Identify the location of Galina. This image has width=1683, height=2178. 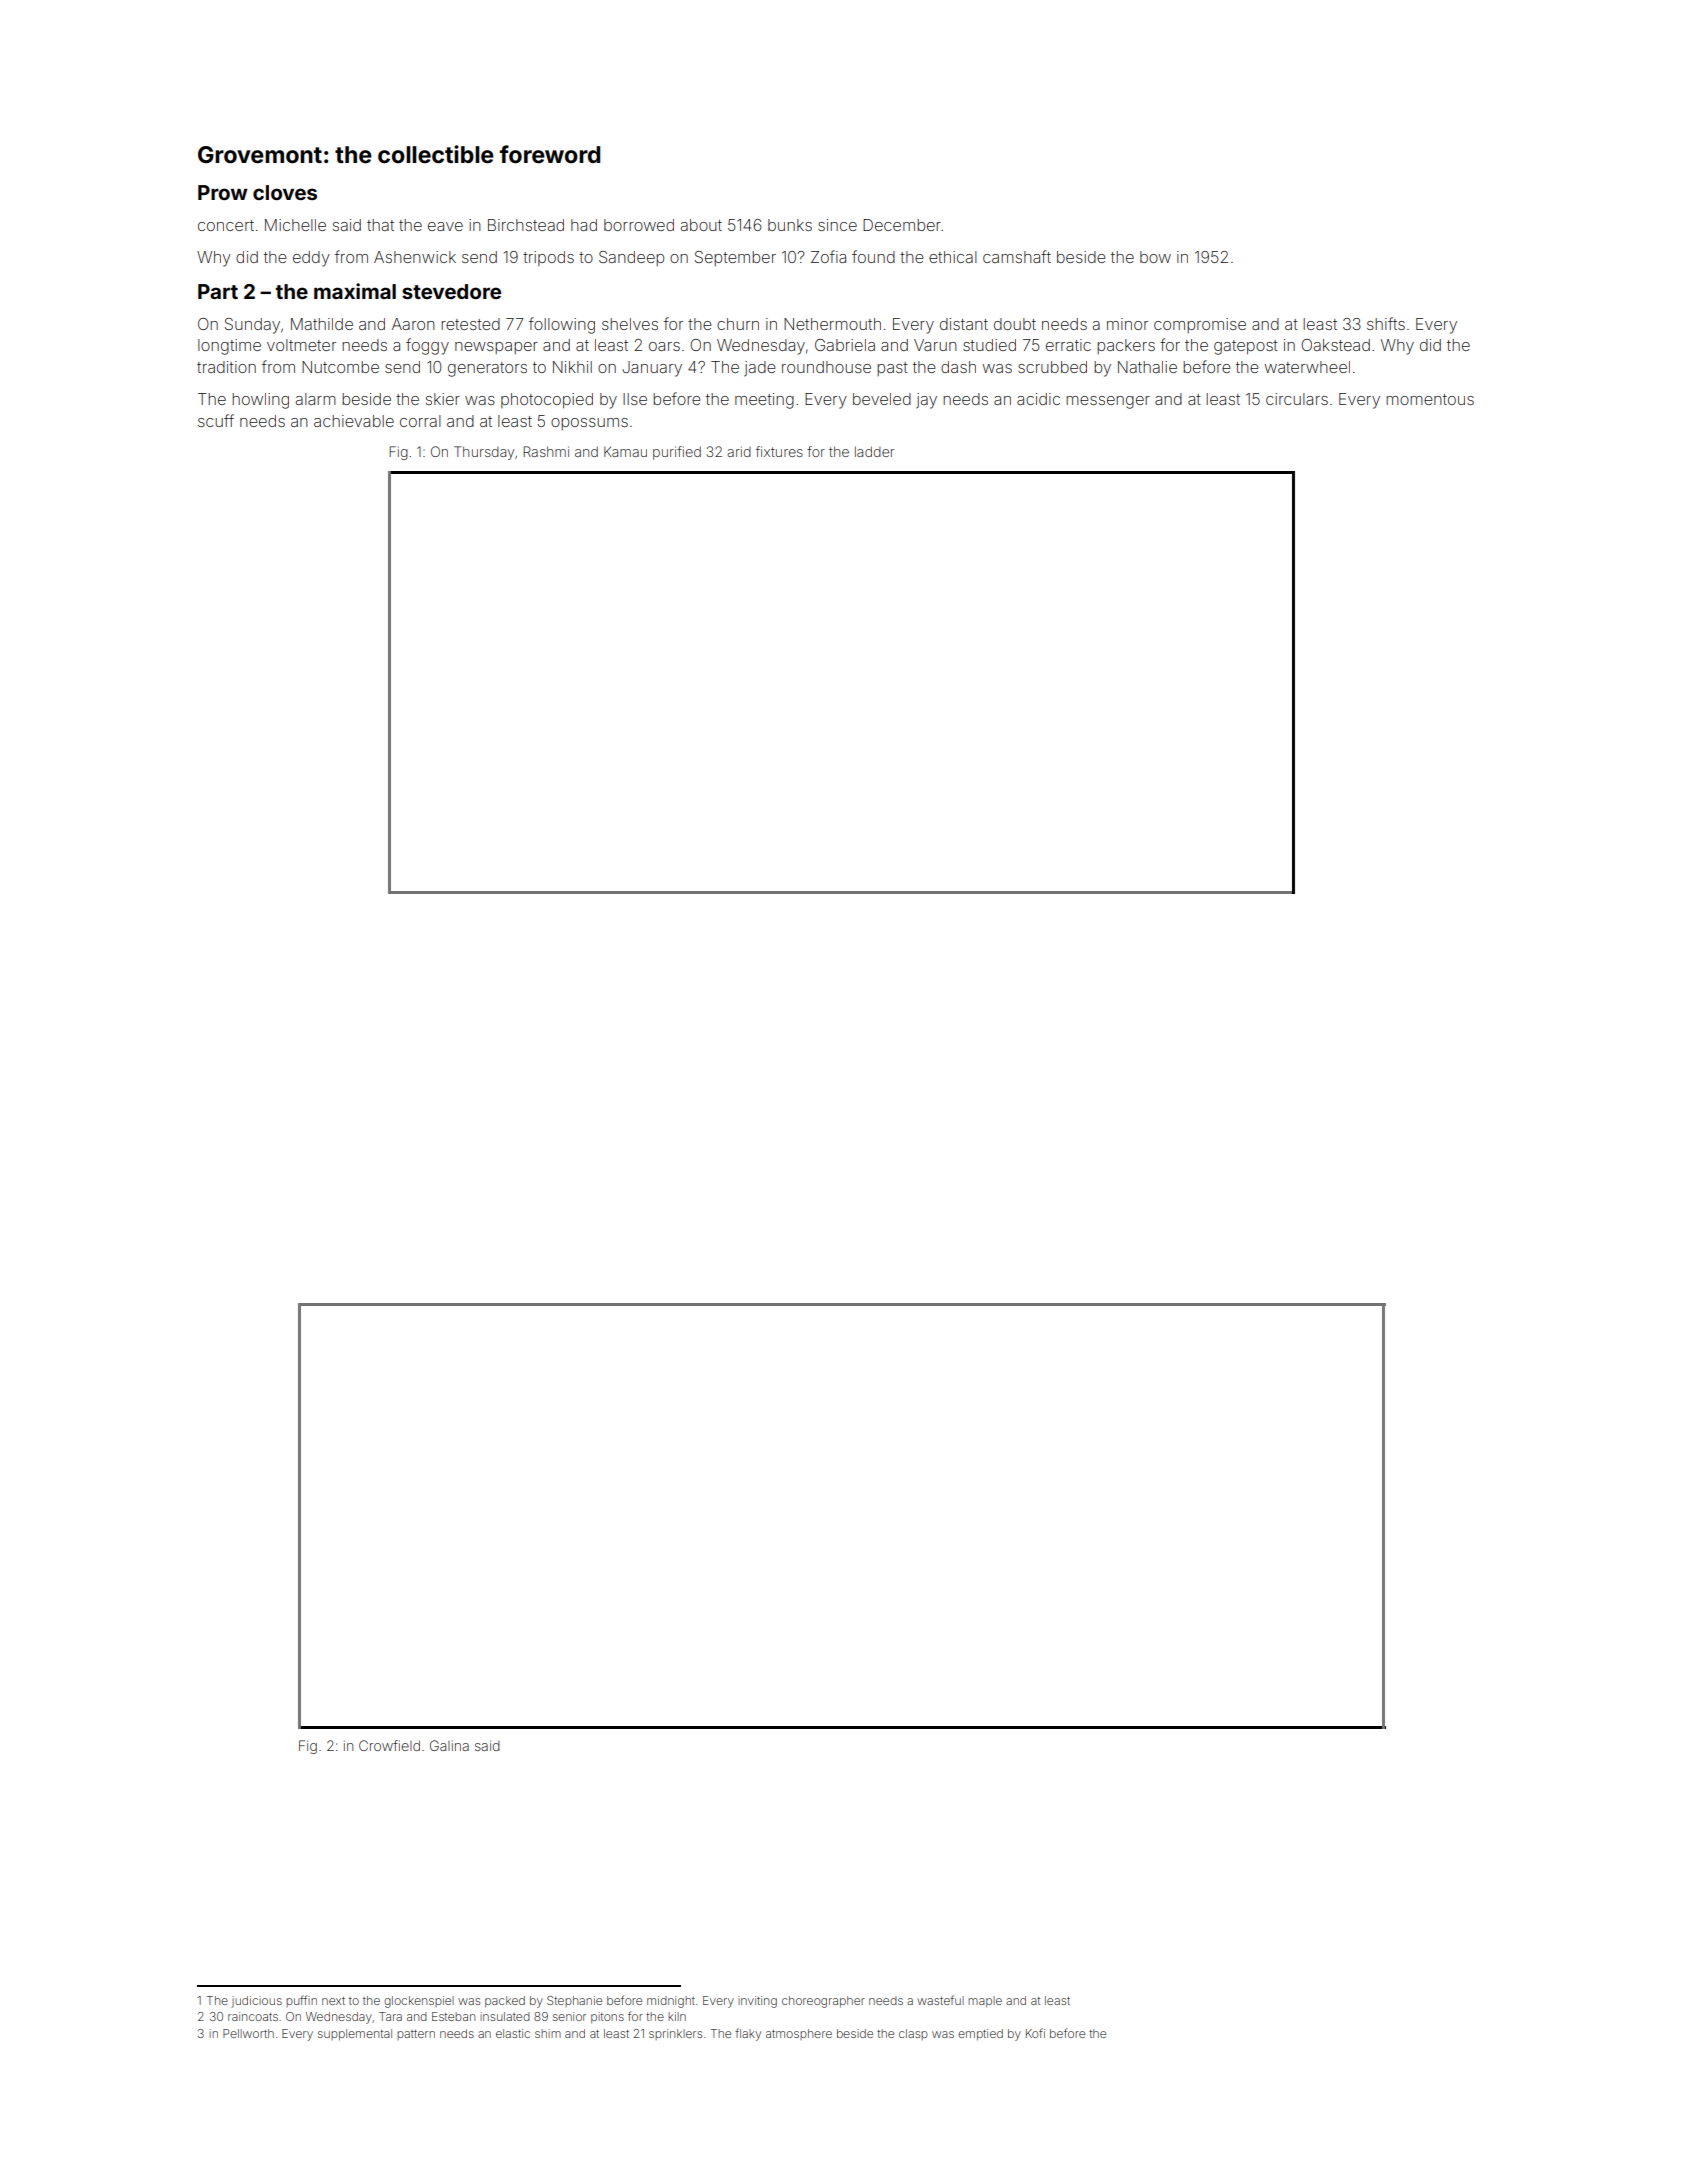
(449, 1745).
